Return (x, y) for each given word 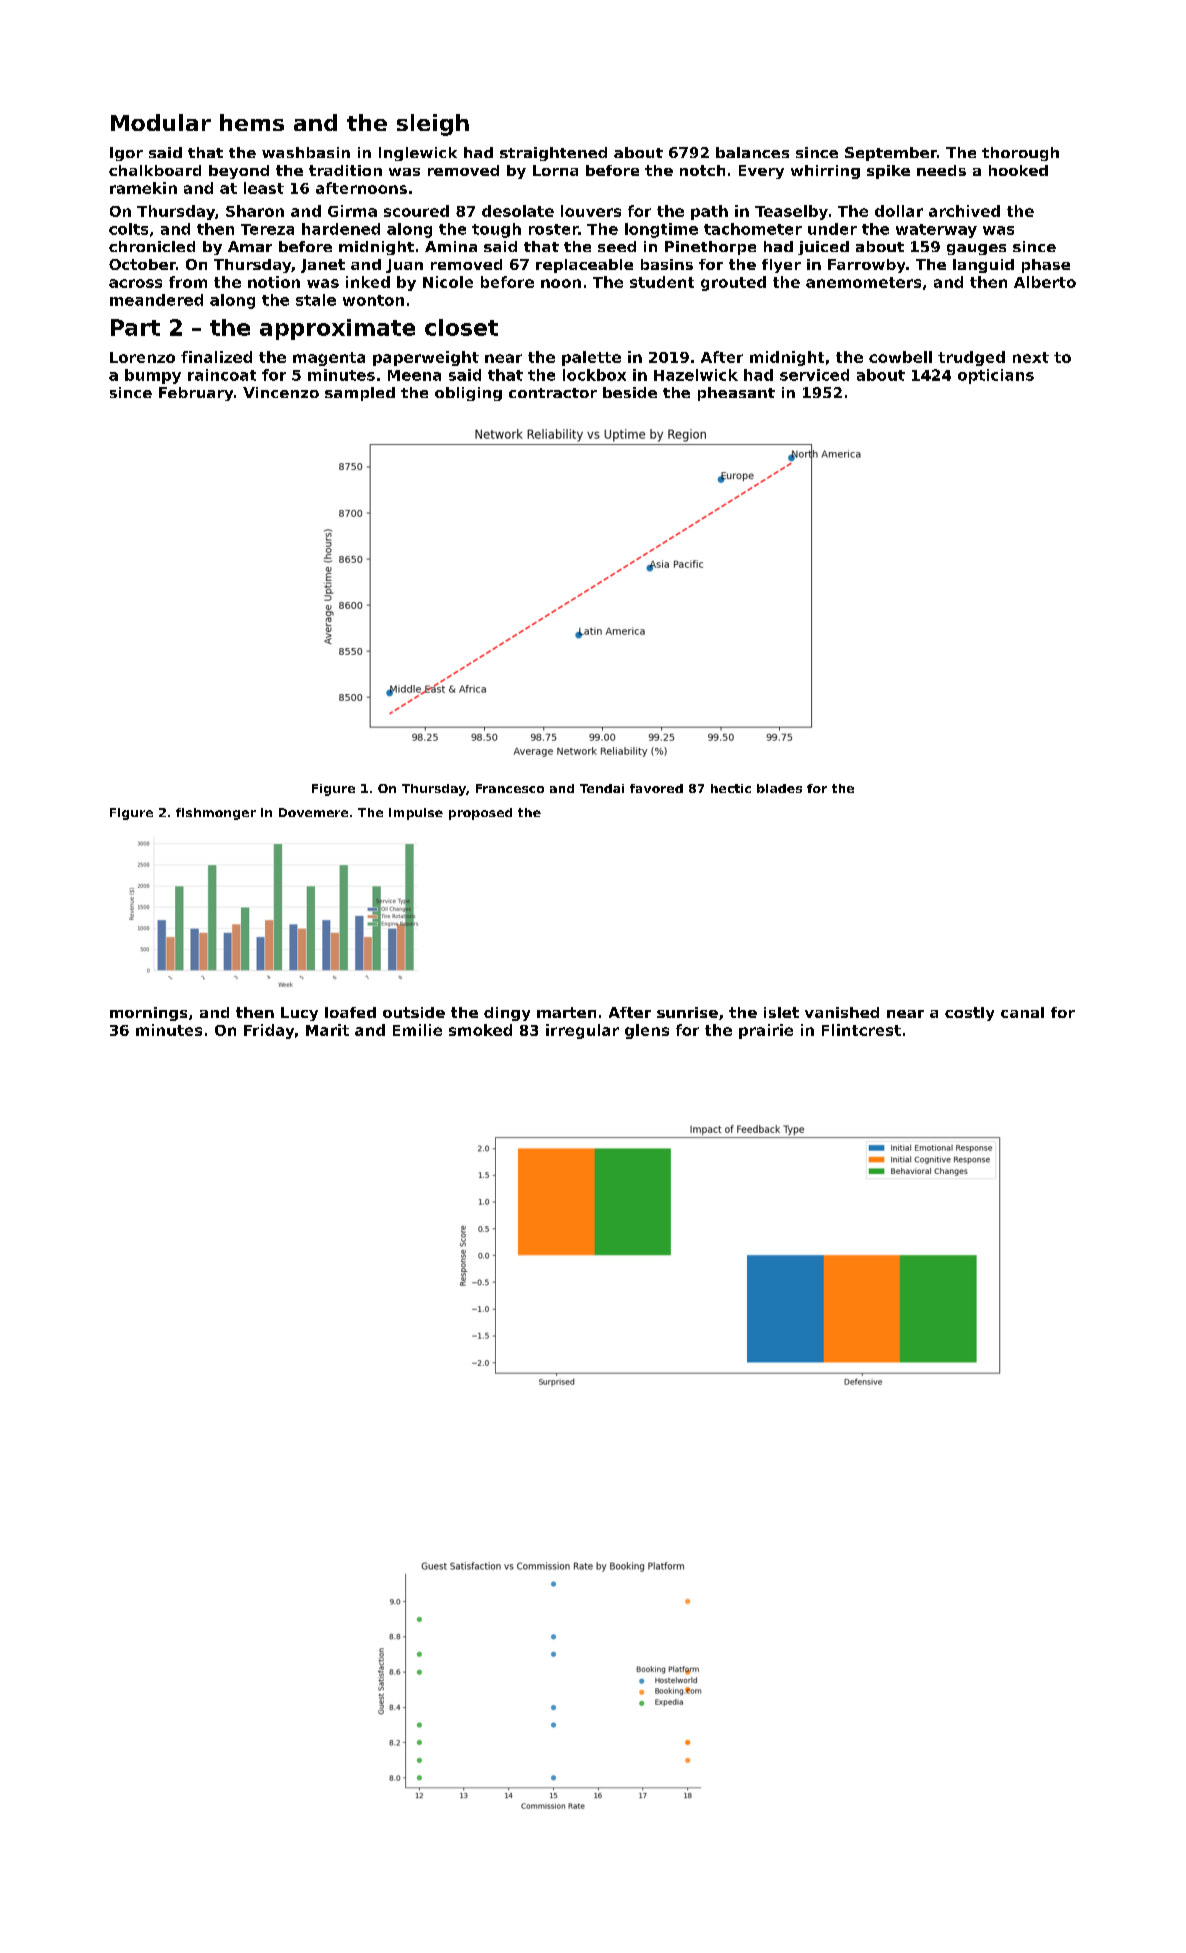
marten (566, 1012)
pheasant (736, 394)
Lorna (555, 170)
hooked (1018, 170)
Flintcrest (861, 1030)
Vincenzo (281, 392)
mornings (148, 1014)
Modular (161, 122)
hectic (731, 788)
